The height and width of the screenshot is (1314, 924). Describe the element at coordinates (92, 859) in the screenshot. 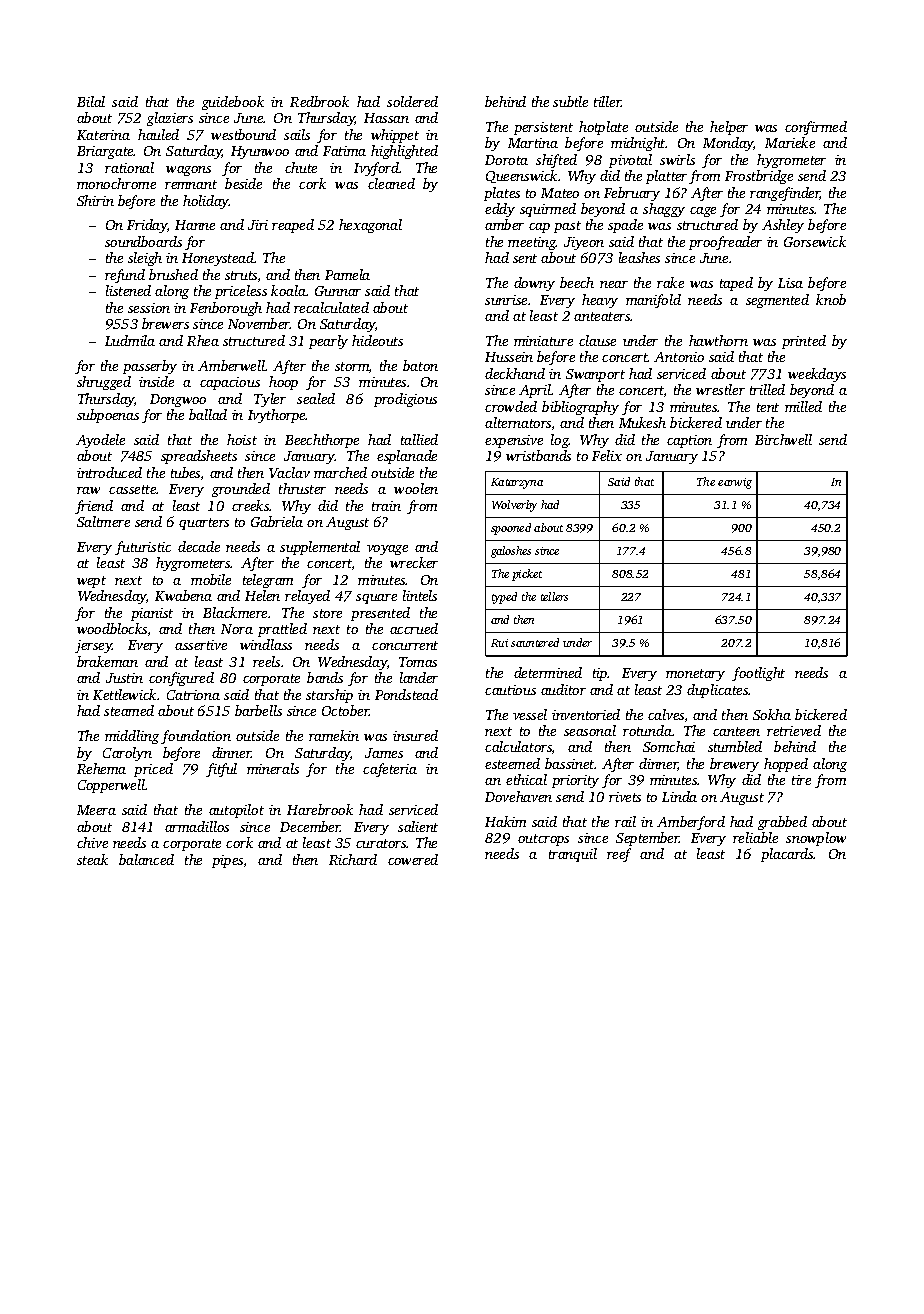

I see `steak` at that location.
